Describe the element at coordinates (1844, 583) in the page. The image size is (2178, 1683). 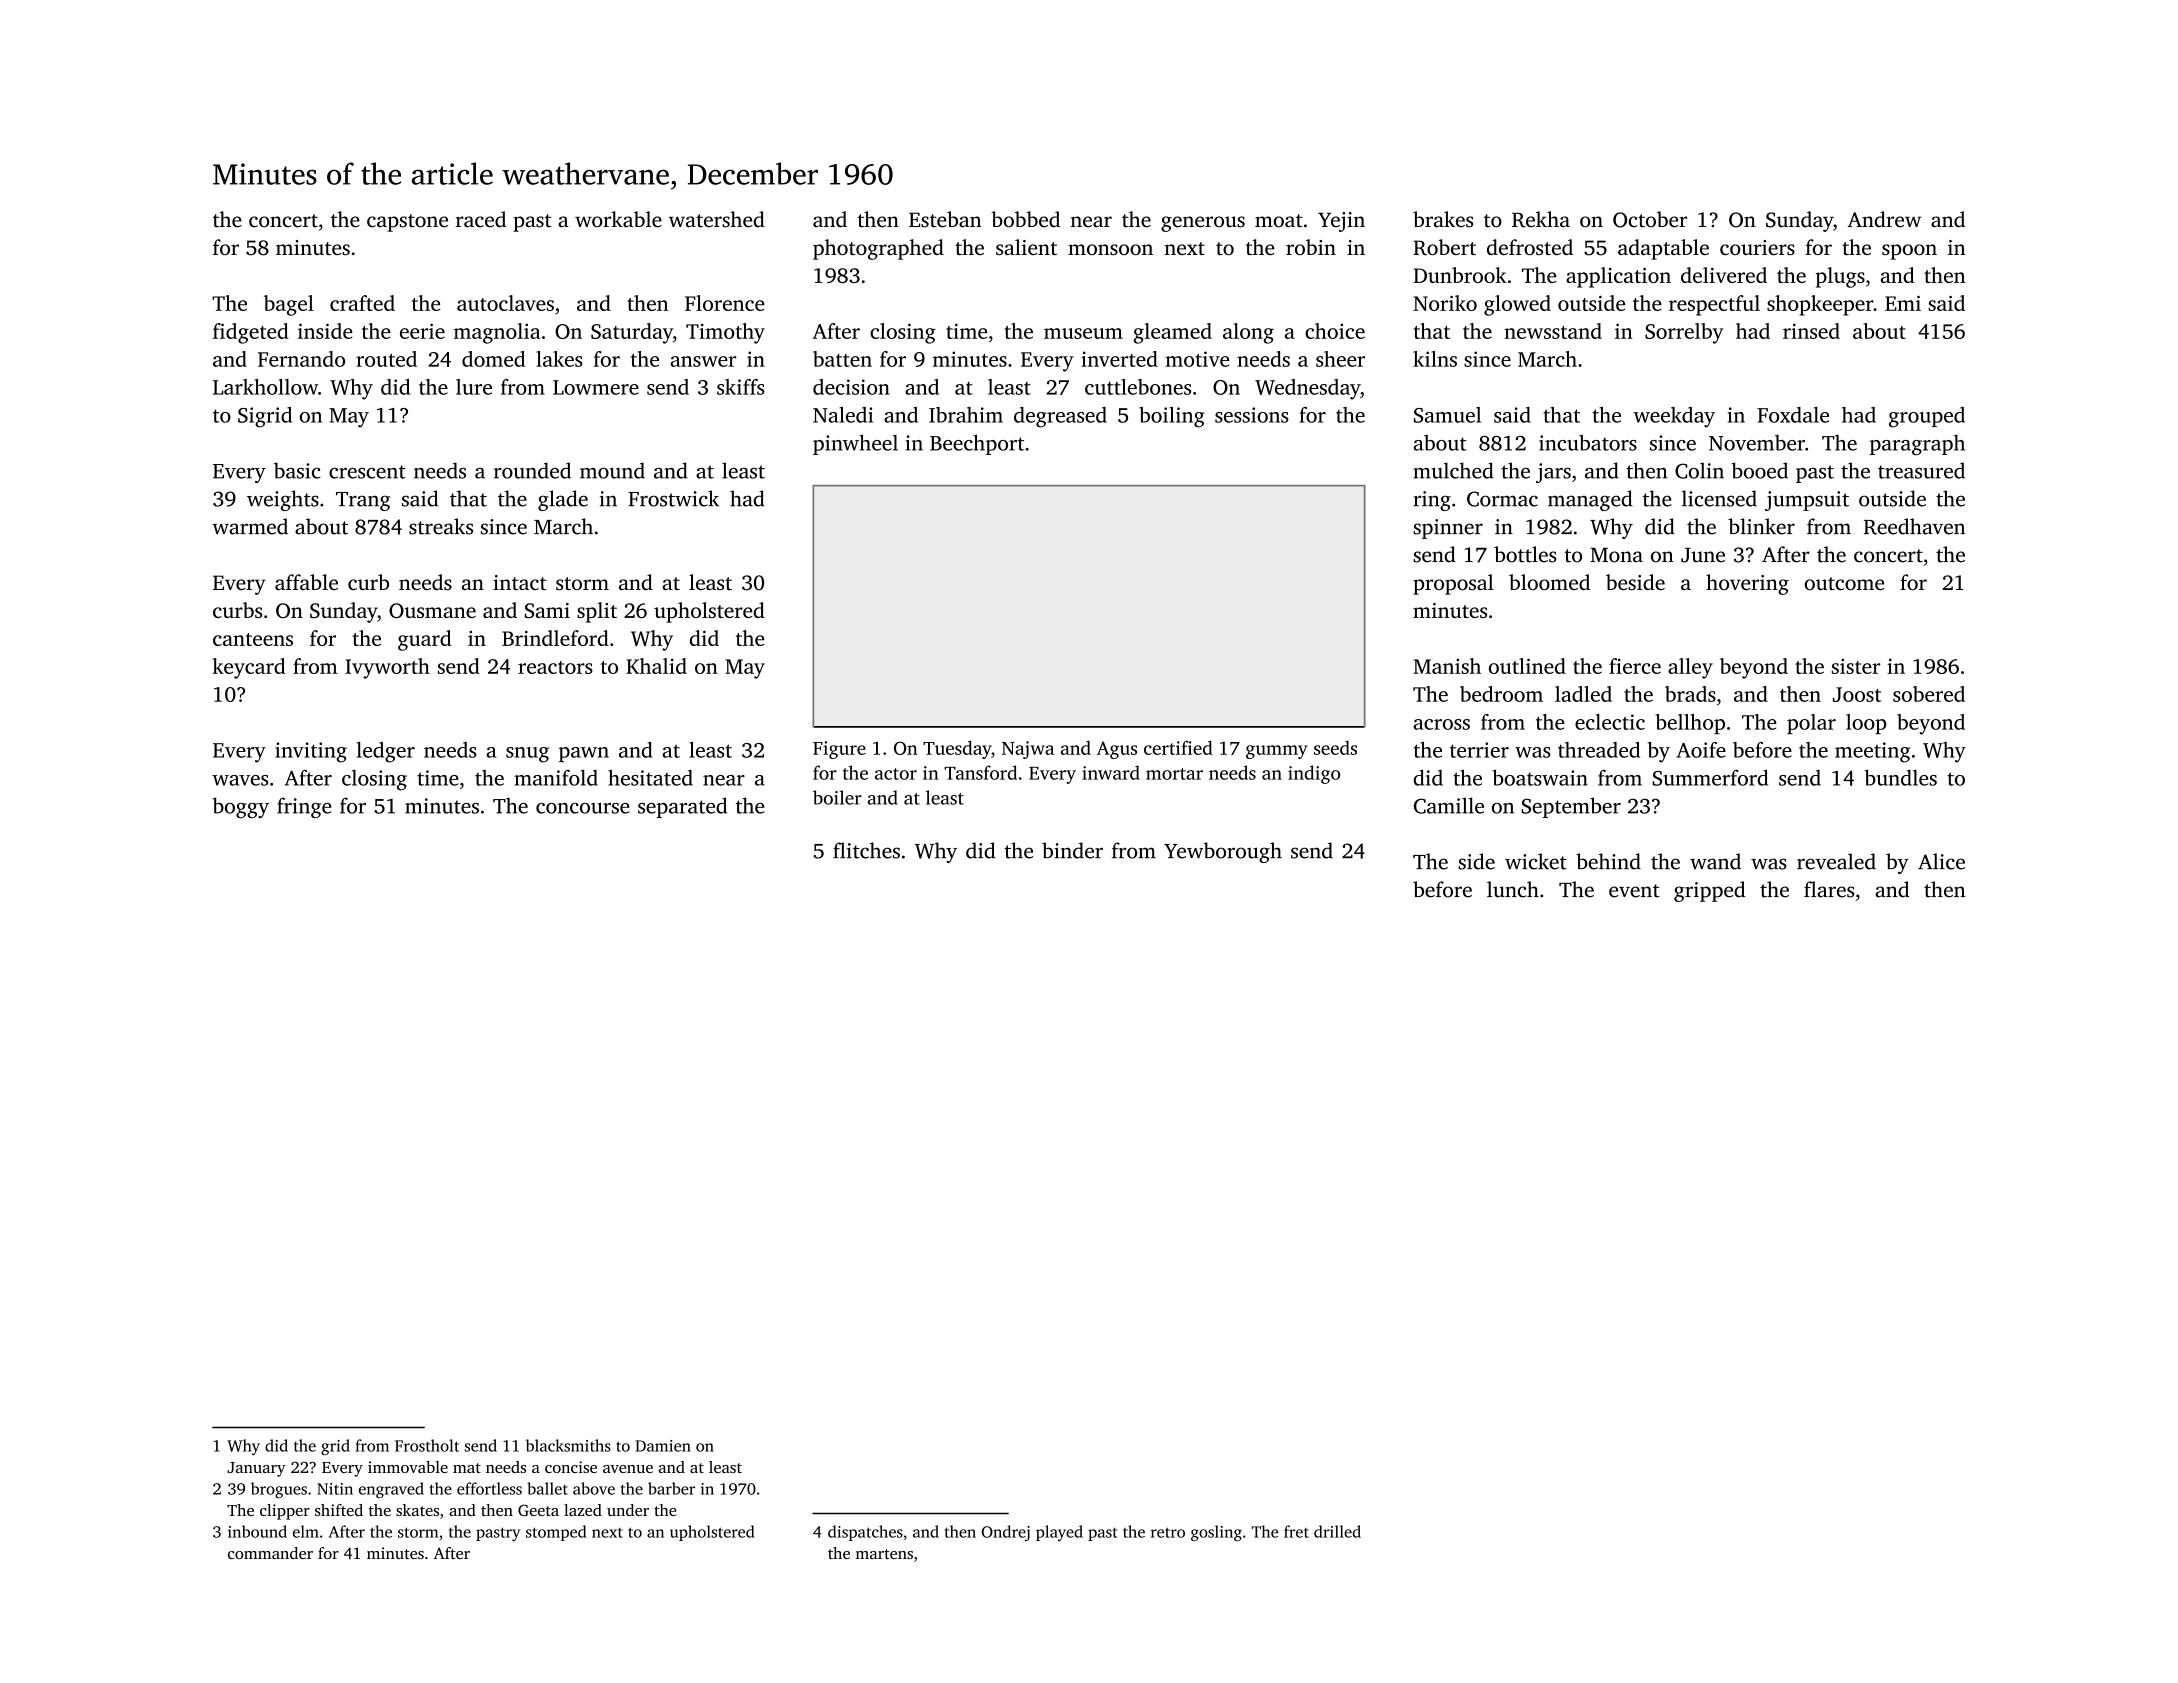
I see `outcome` at that location.
